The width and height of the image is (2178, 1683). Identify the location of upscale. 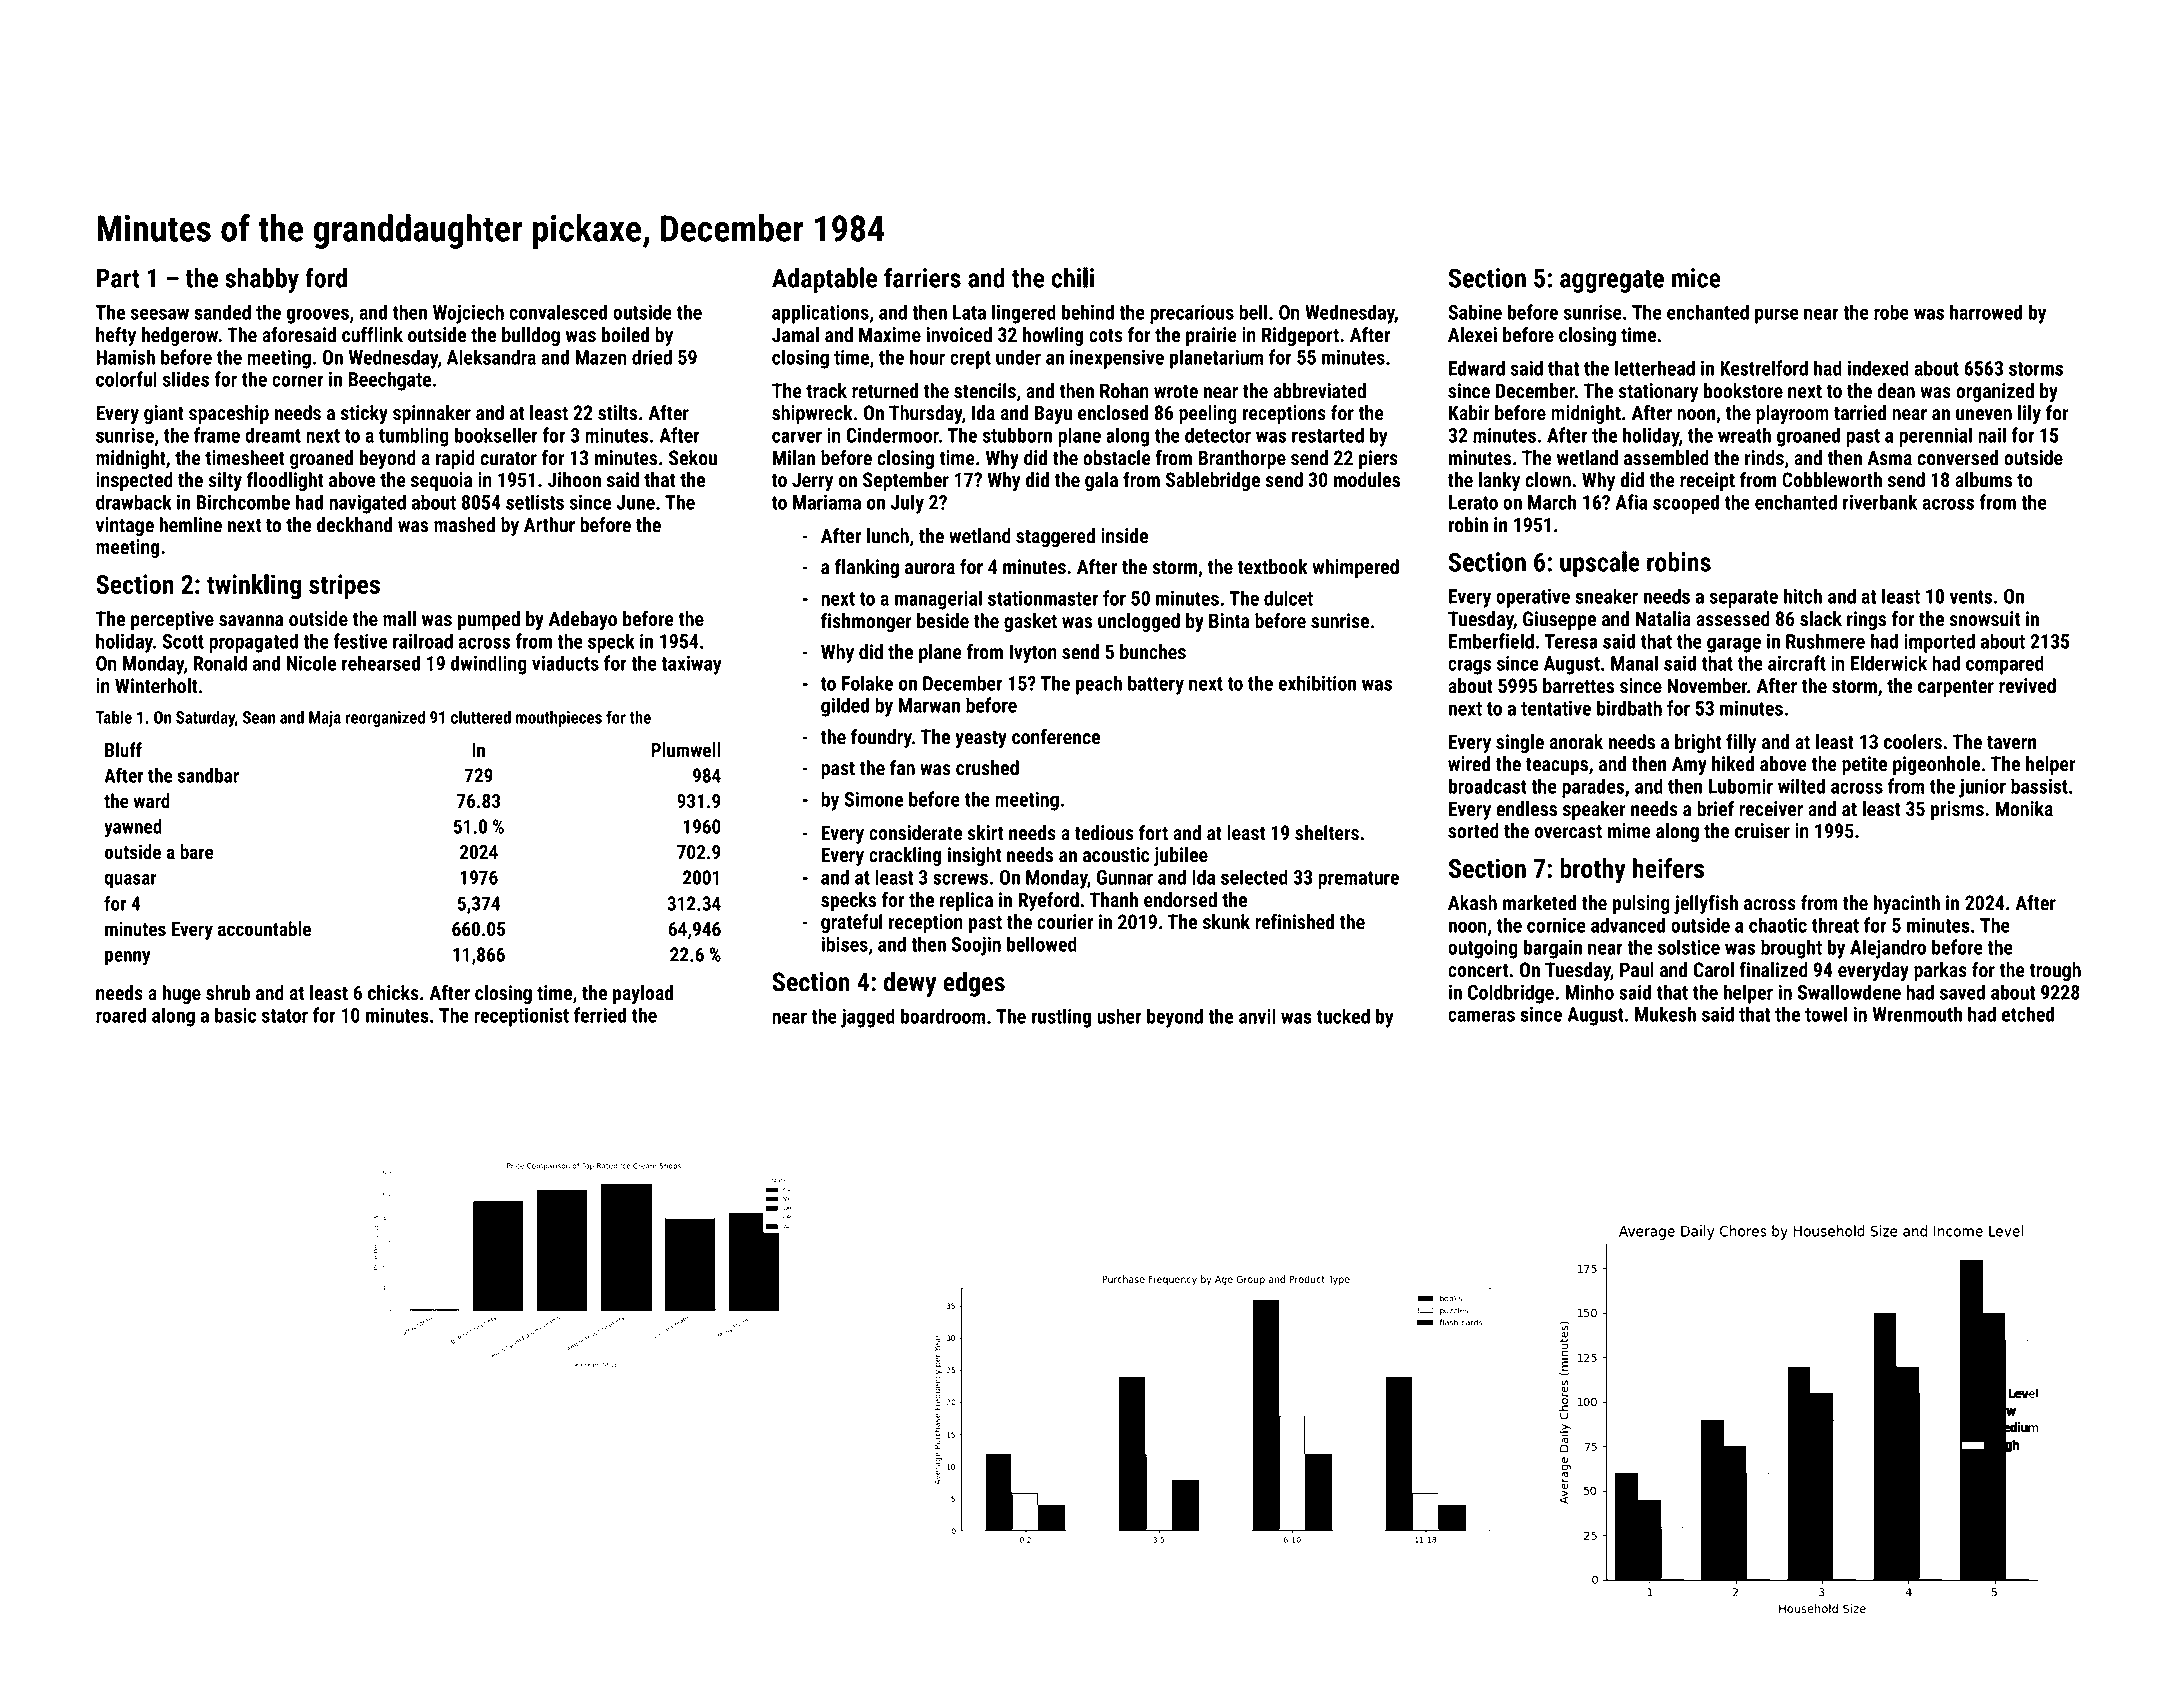
(1600, 564).
